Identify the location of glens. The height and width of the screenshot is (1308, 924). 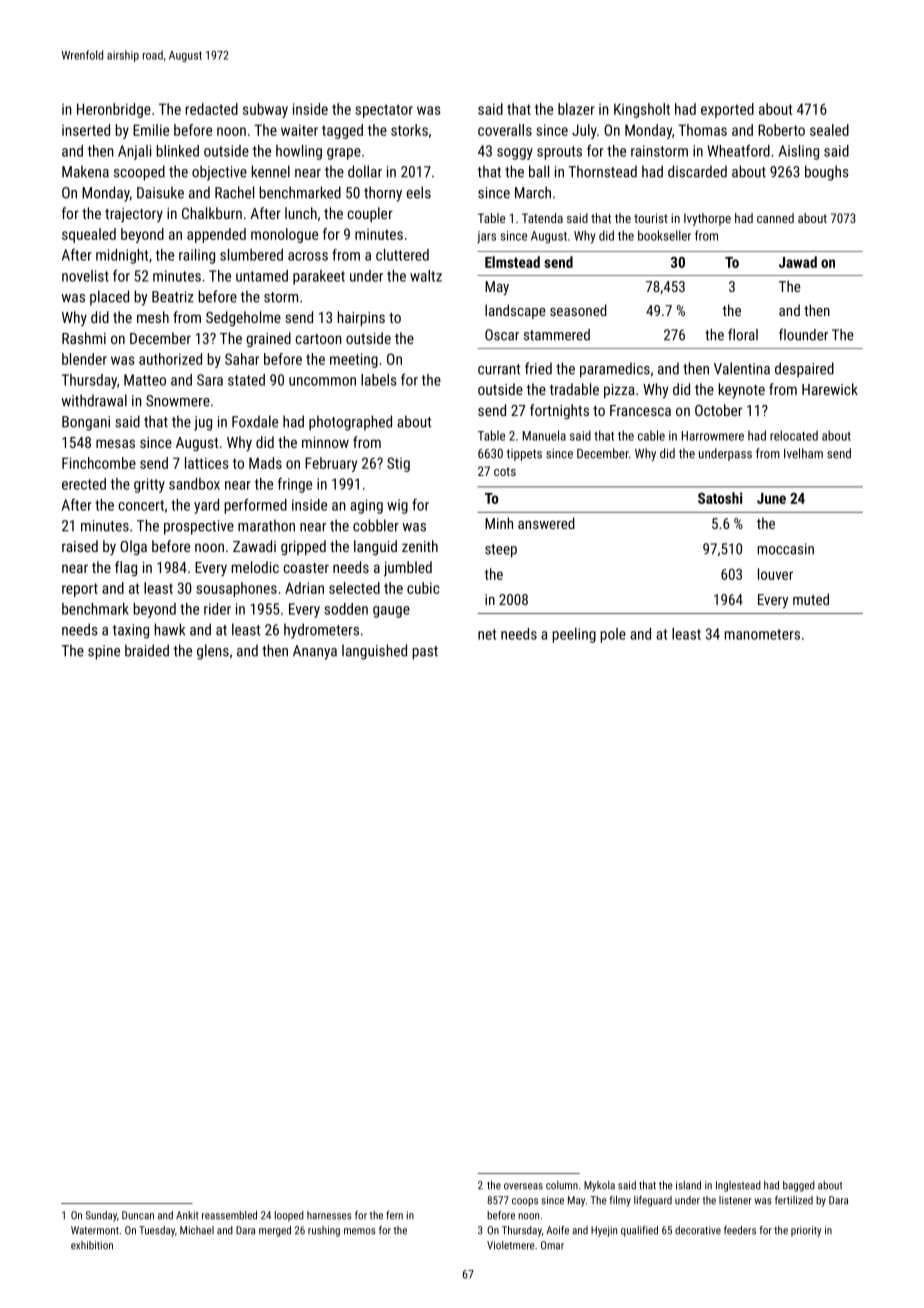
(213, 652).
